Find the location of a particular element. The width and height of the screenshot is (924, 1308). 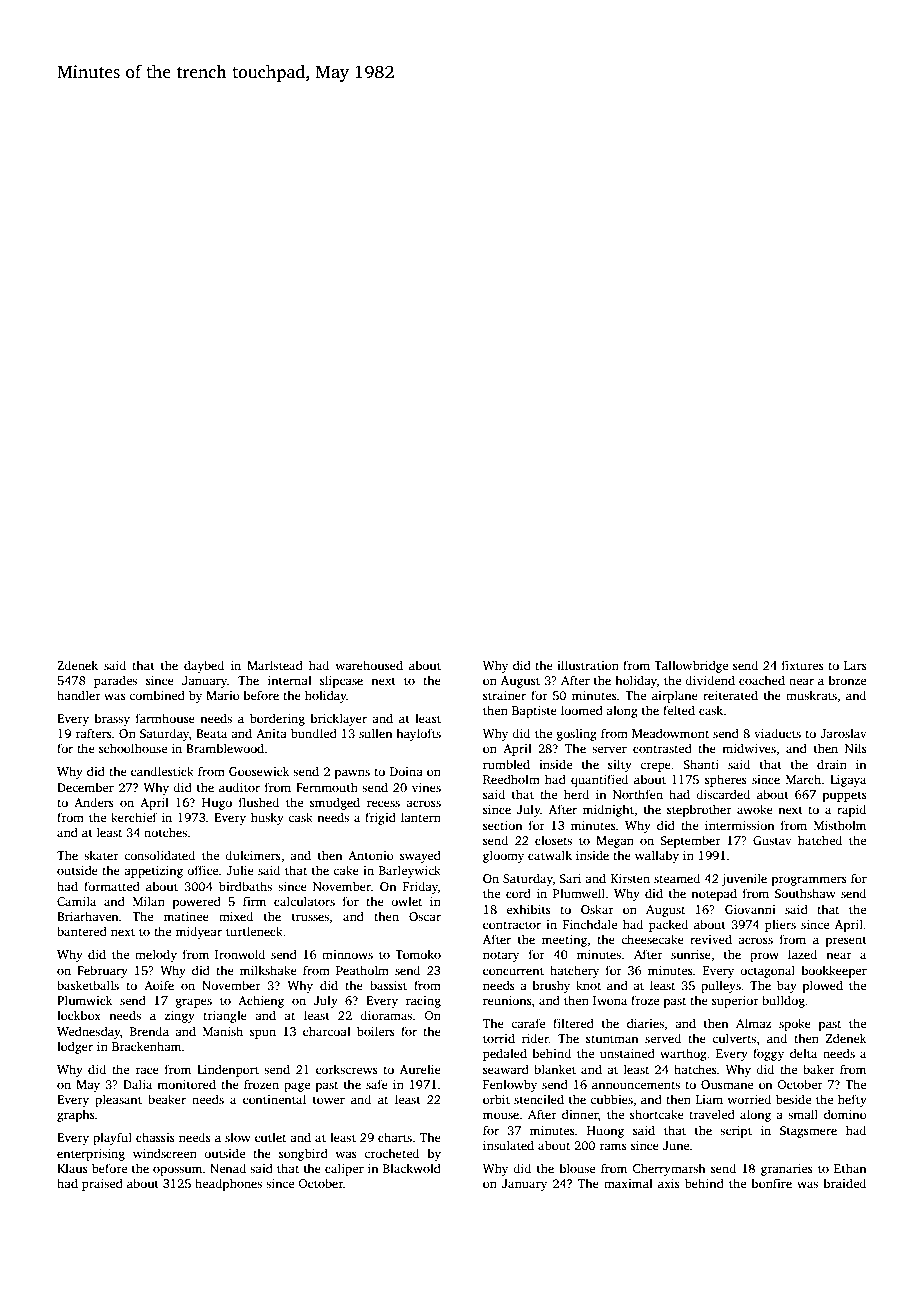

warehoused is located at coordinates (369, 665).
